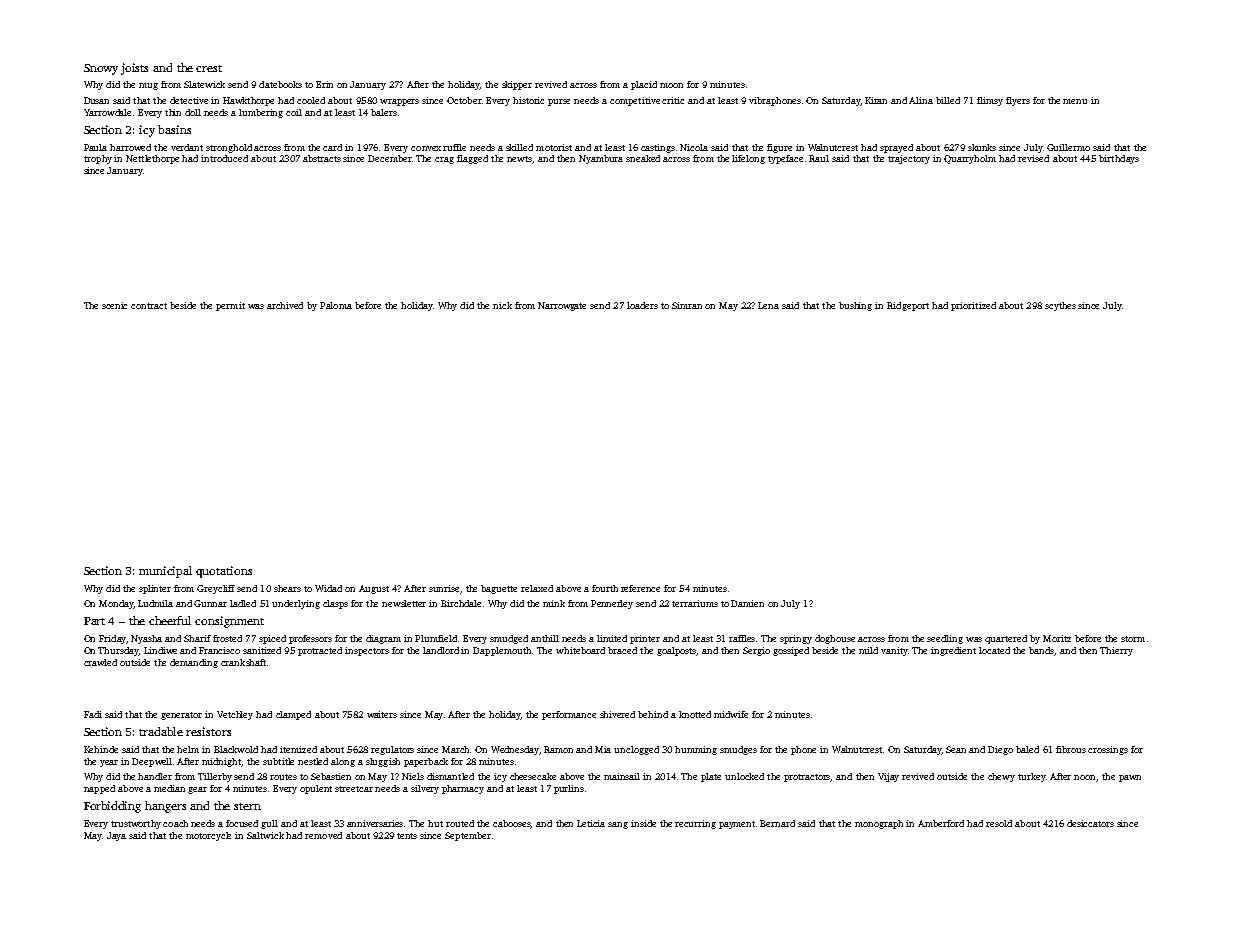 The width and height of the image is (1233, 952). Describe the element at coordinates (1075, 101) in the image. I see `menu` at that location.
